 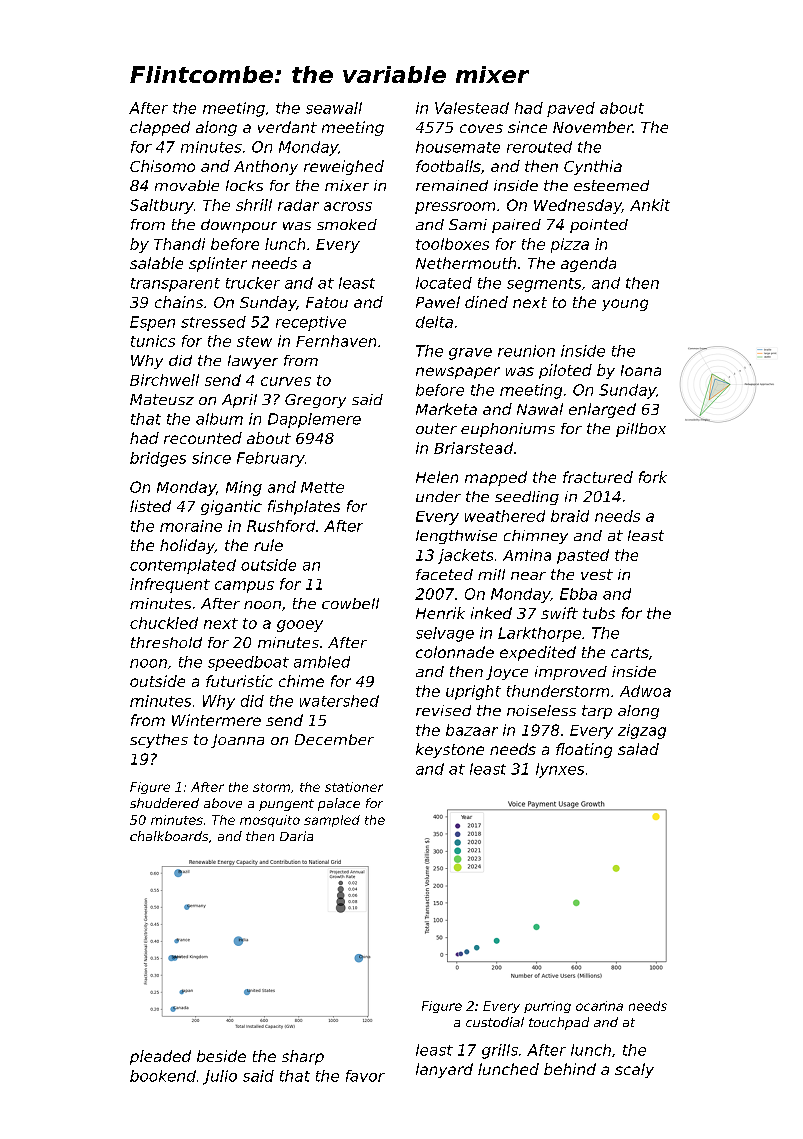 What do you see at coordinates (159, 741) in the screenshot?
I see `scythes` at bounding box center [159, 741].
